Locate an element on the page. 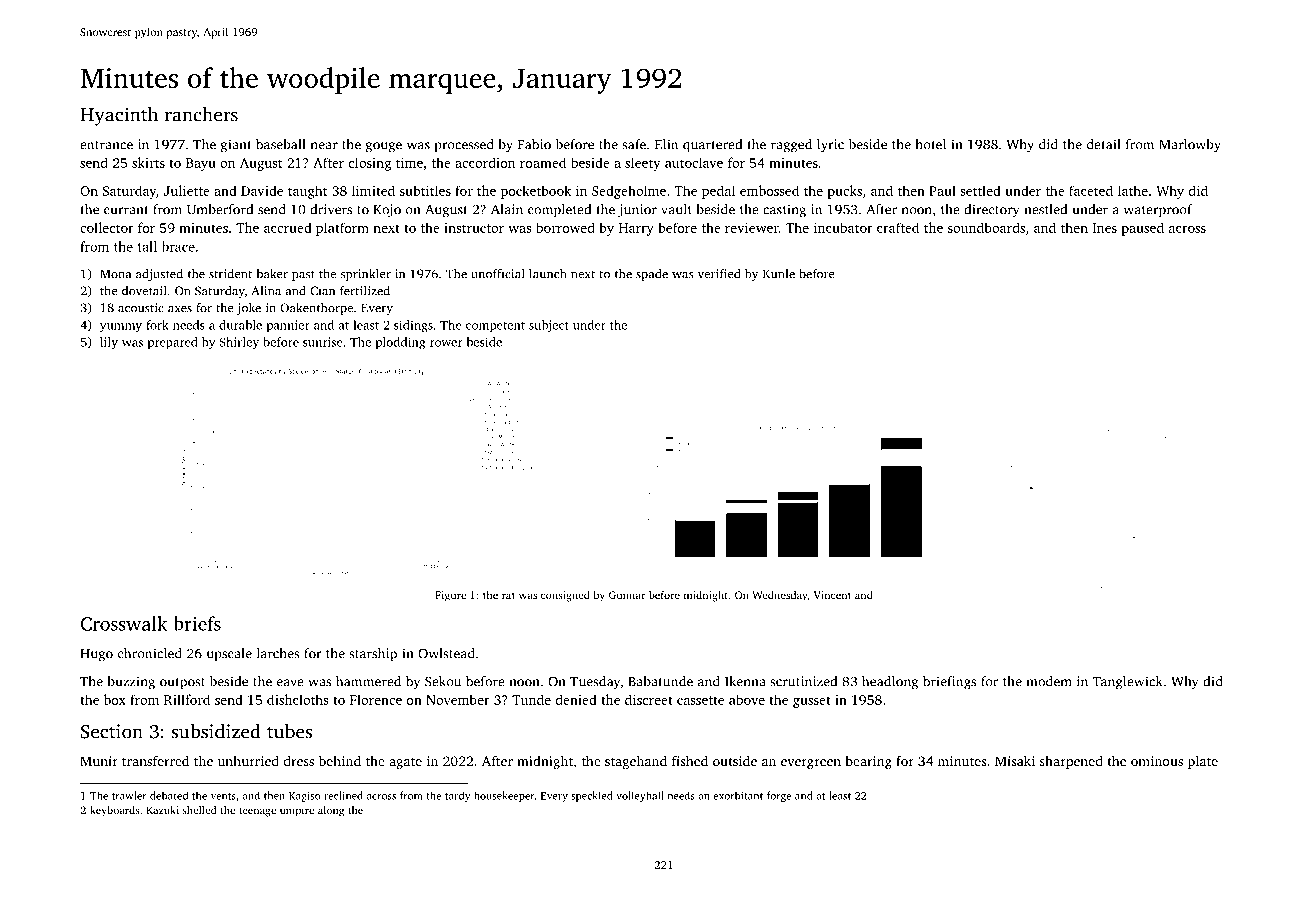 Image resolution: width=1308 pixels, height=924 pixels. sunrise is located at coordinates (323, 342).
